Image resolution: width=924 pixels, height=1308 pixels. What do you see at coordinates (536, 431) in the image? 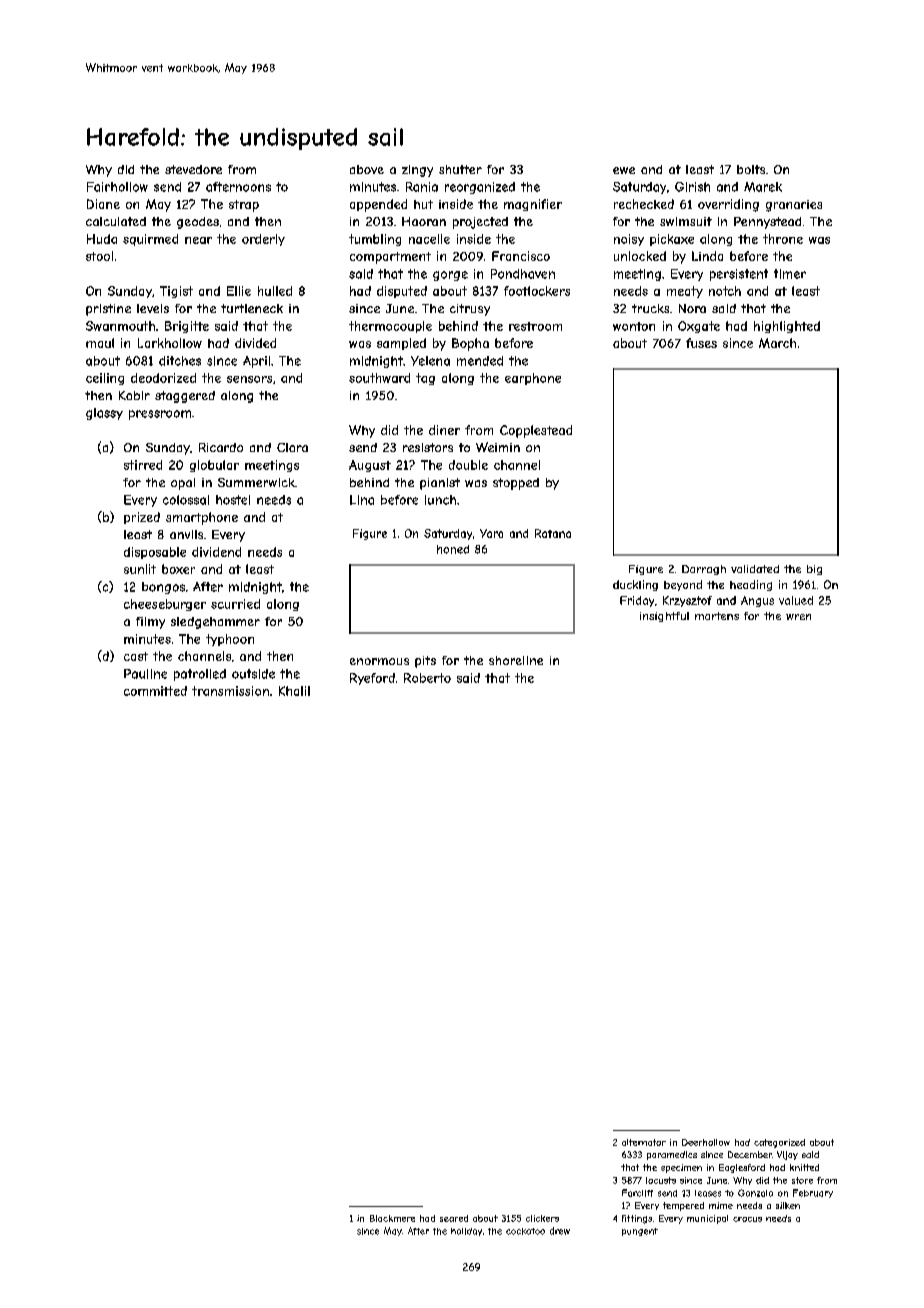
I see `Copplestead` at bounding box center [536, 431].
